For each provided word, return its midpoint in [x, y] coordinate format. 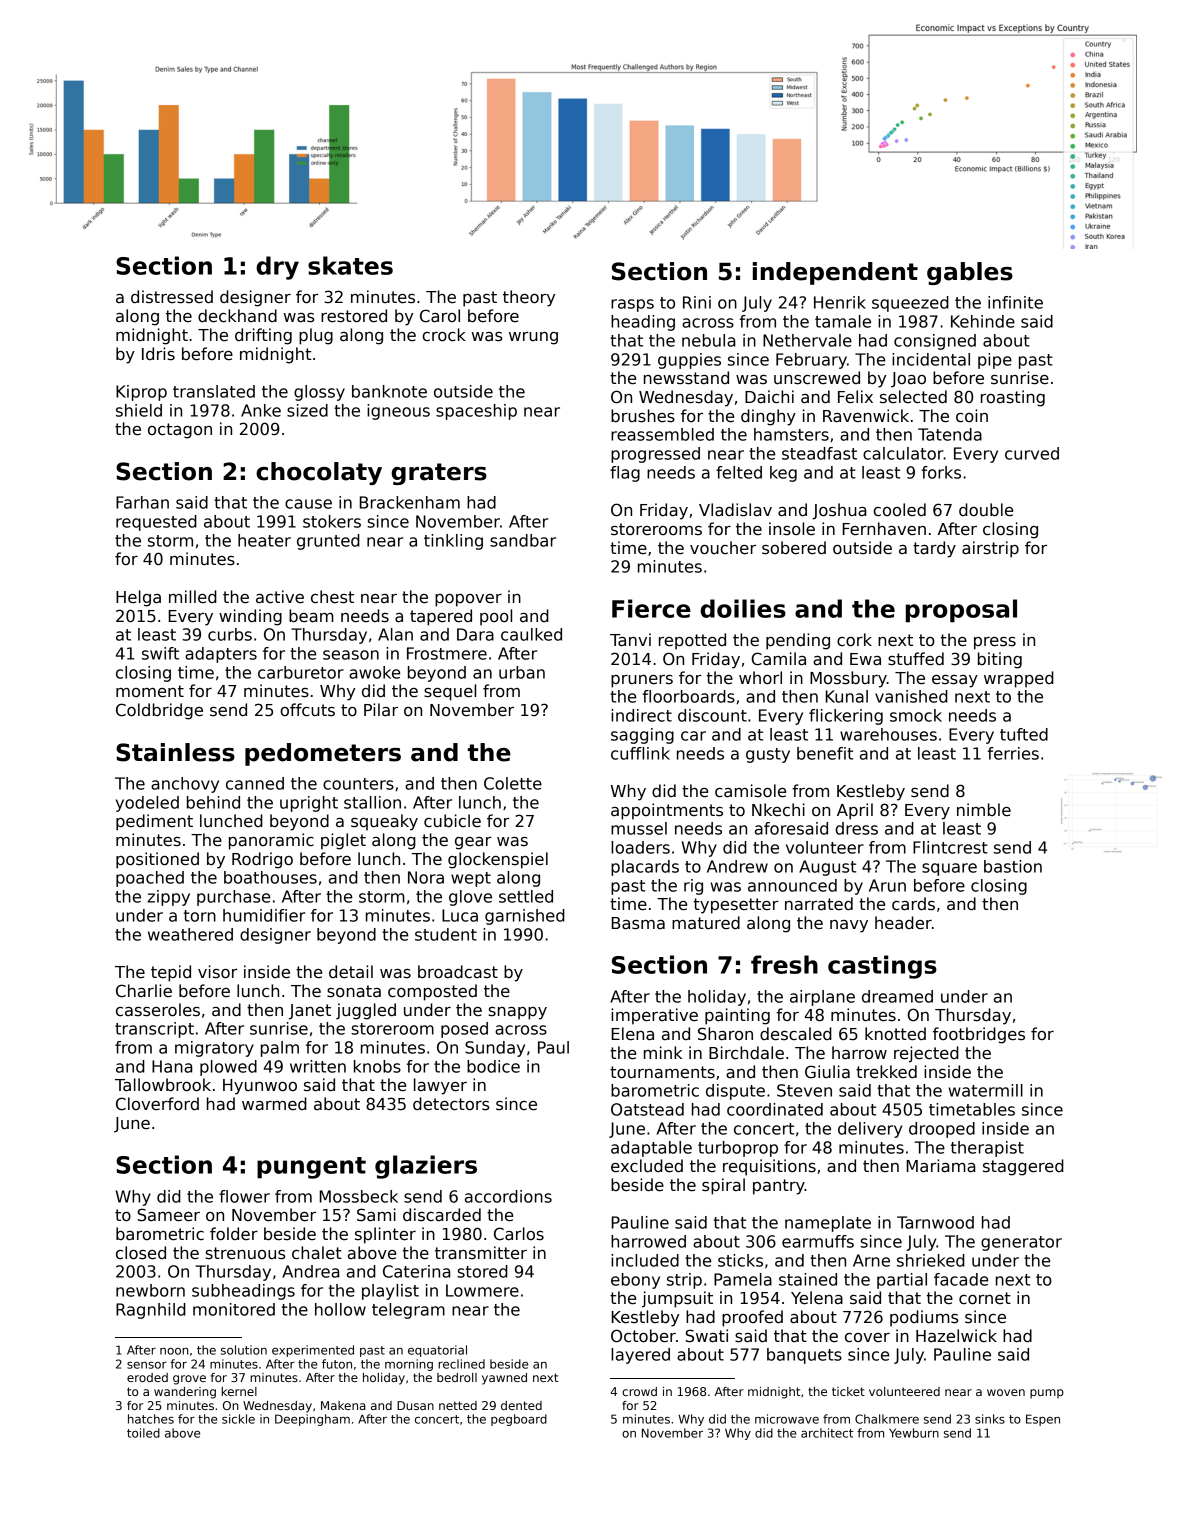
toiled [143, 1433]
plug [316, 336]
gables [970, 273]
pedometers [323, 754]
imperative [654, 1016]
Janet [310, 1012]
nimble [984, 810]
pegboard [519, 1420]
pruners [642, 681]
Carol [440, 316]
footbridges [979, 1035]
